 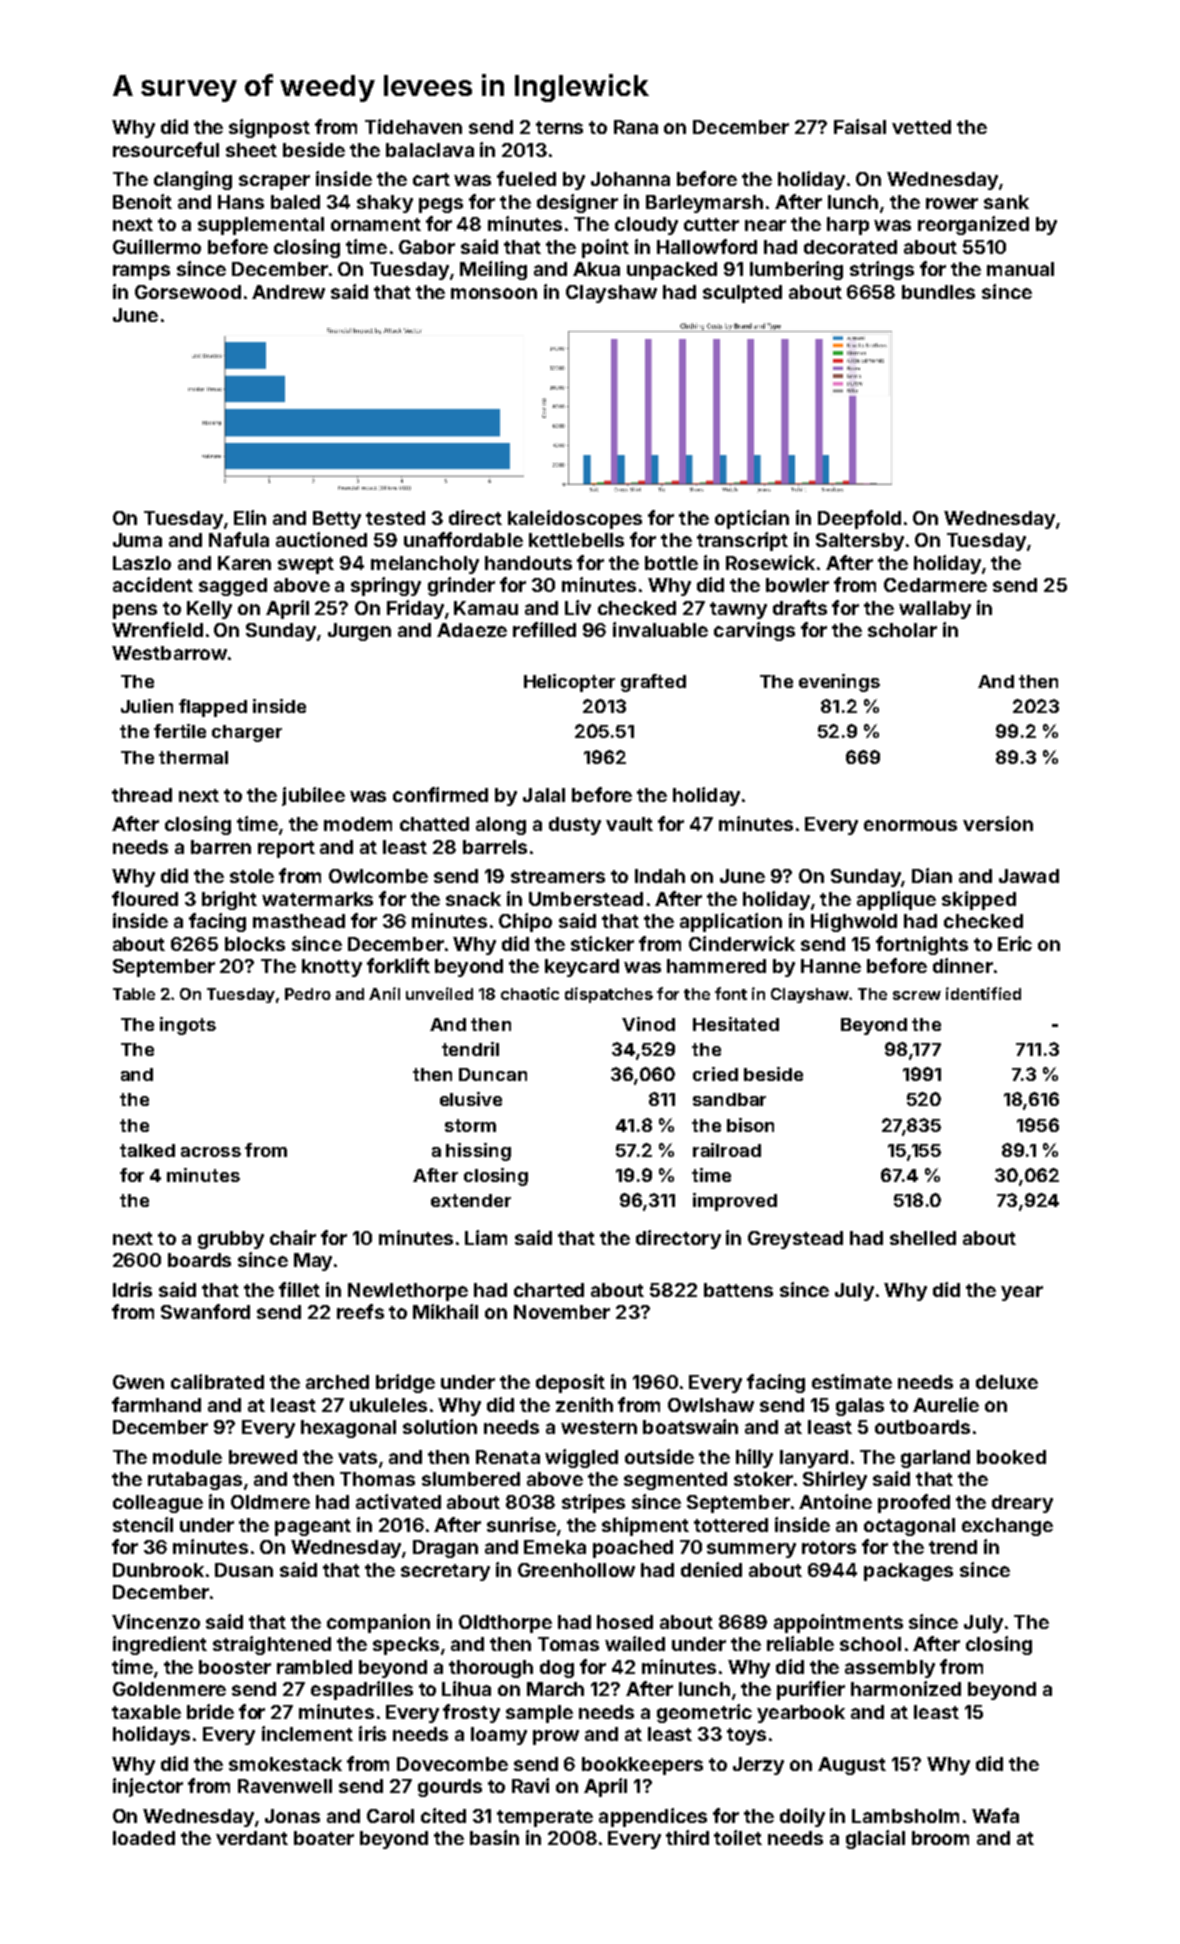 What do you see at coordinates (559, 127) in the screenshot?
I see `terns` at bounding box center [559, 127].
